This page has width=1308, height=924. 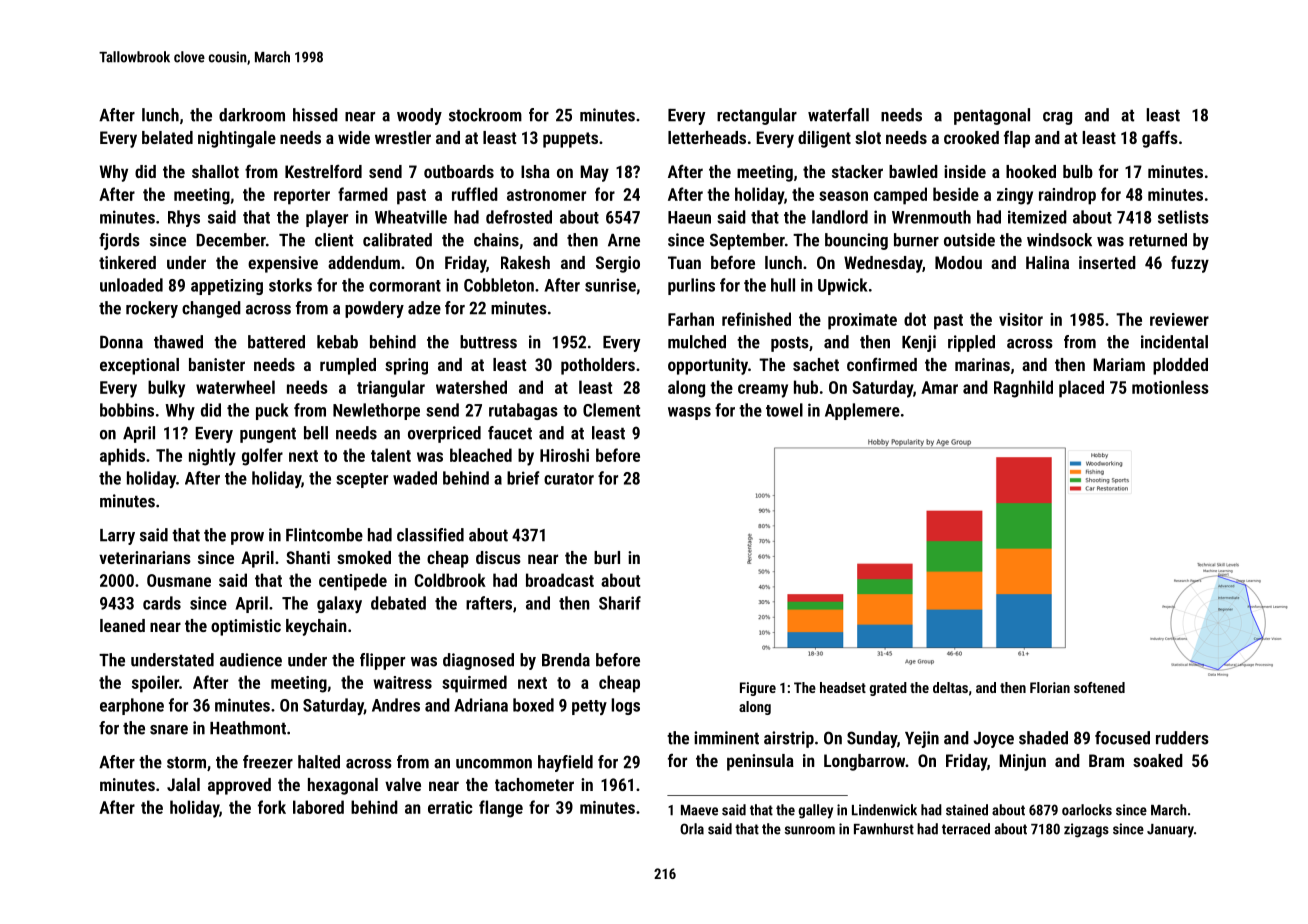 I want to click on focused, so click(x=1122, y=738).
